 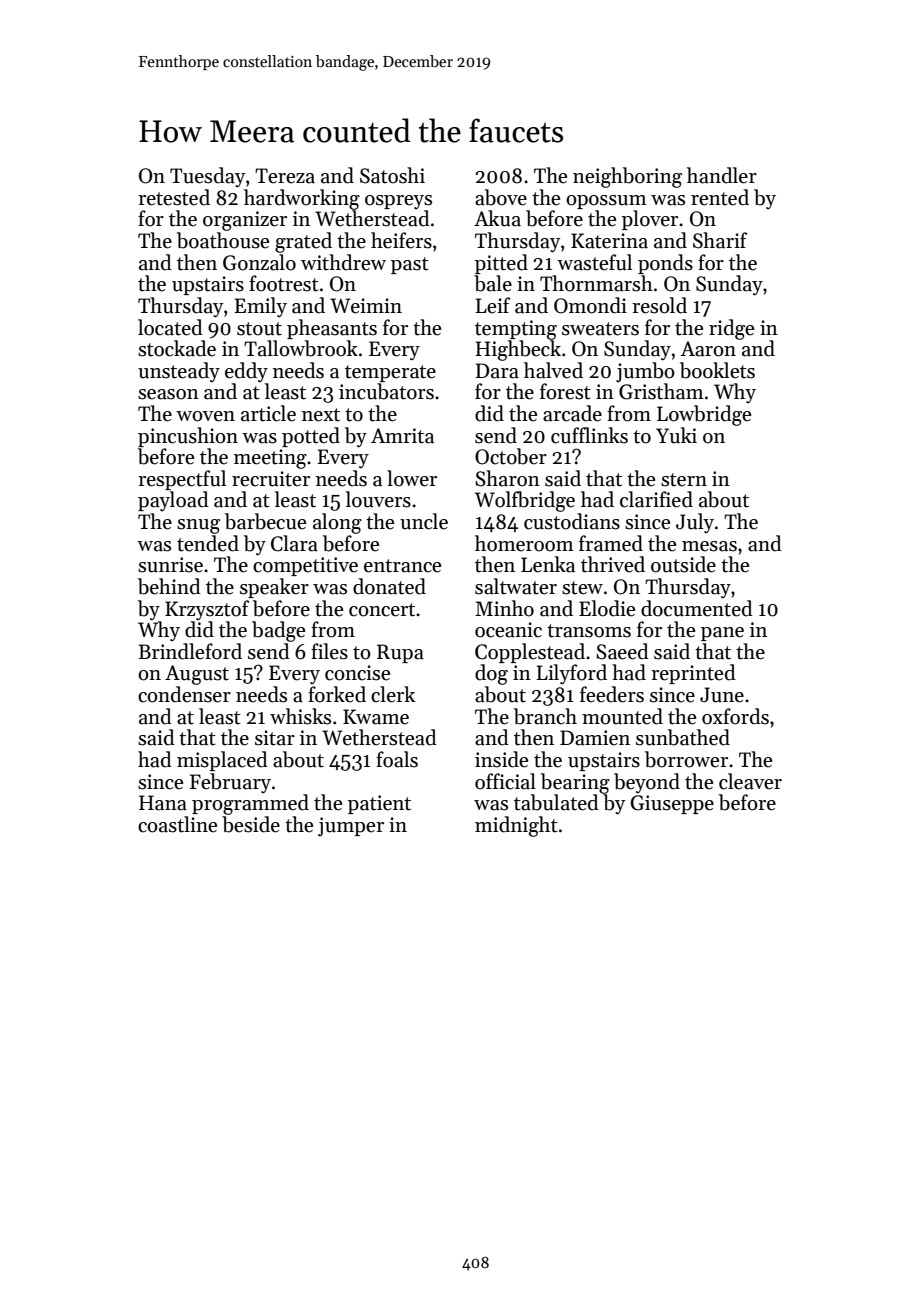 What do you see at coordinates (545, 716) in the screenshot?
I see `branch` at bounding box center [545, 716].
